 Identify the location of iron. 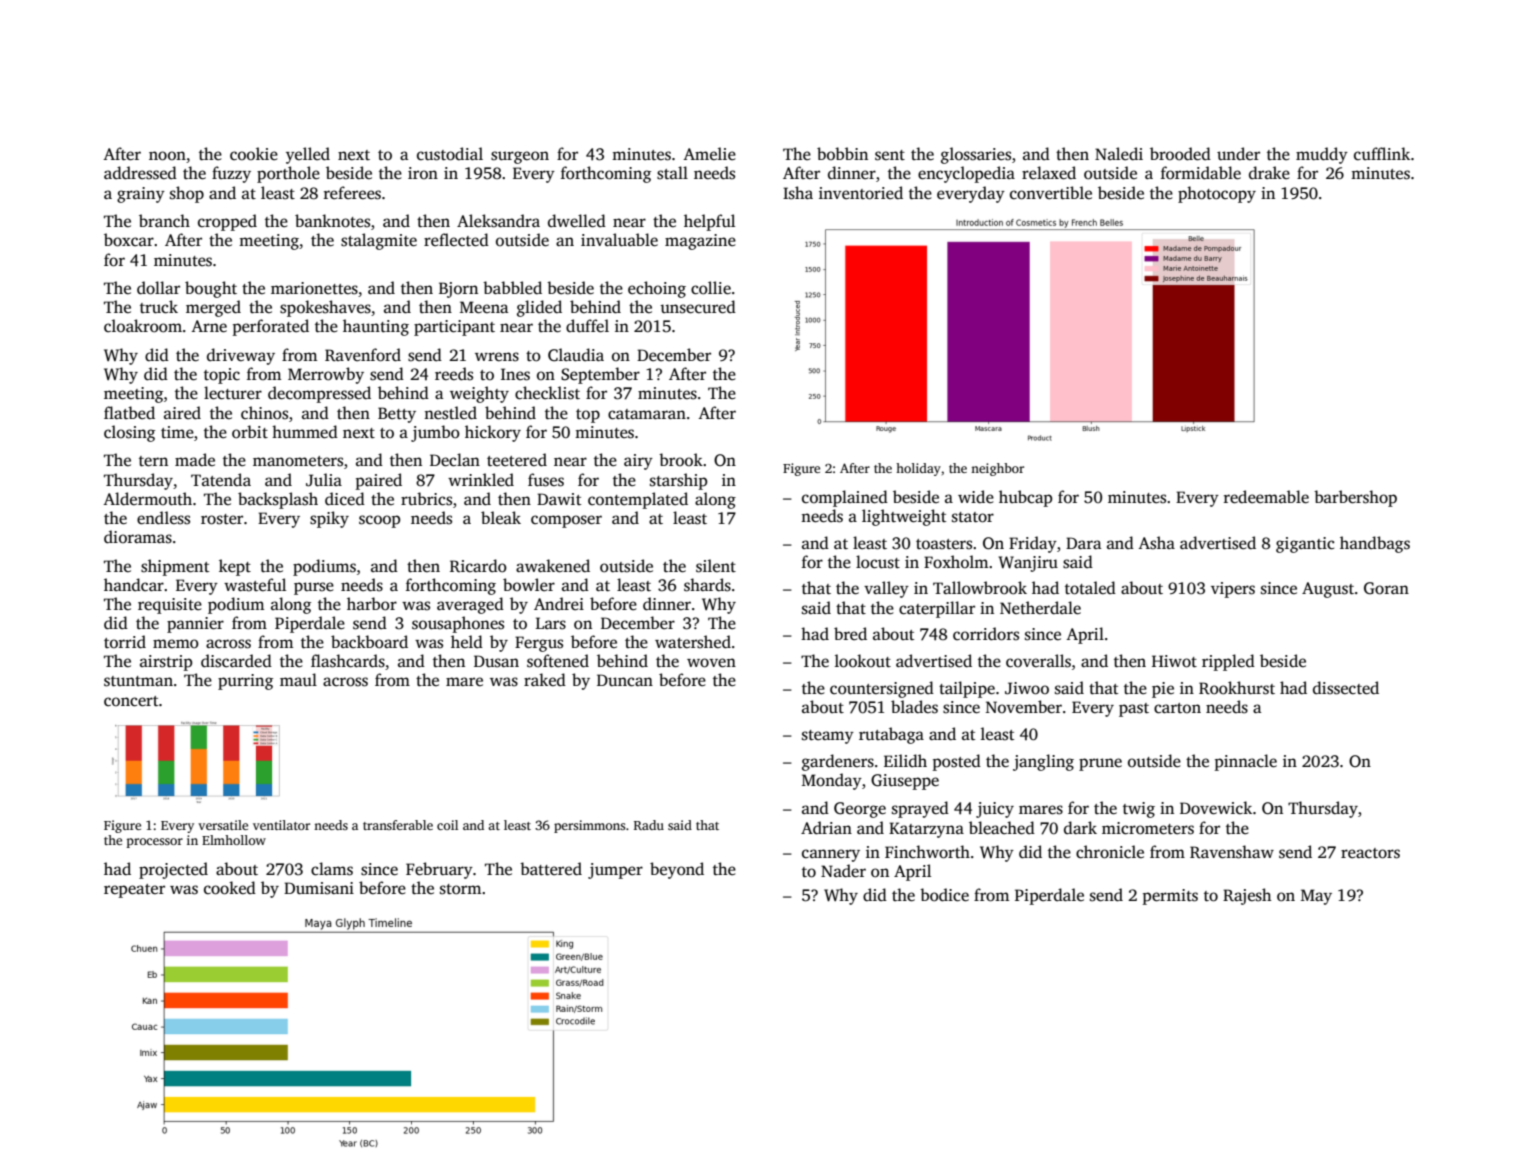
(423, 173).
